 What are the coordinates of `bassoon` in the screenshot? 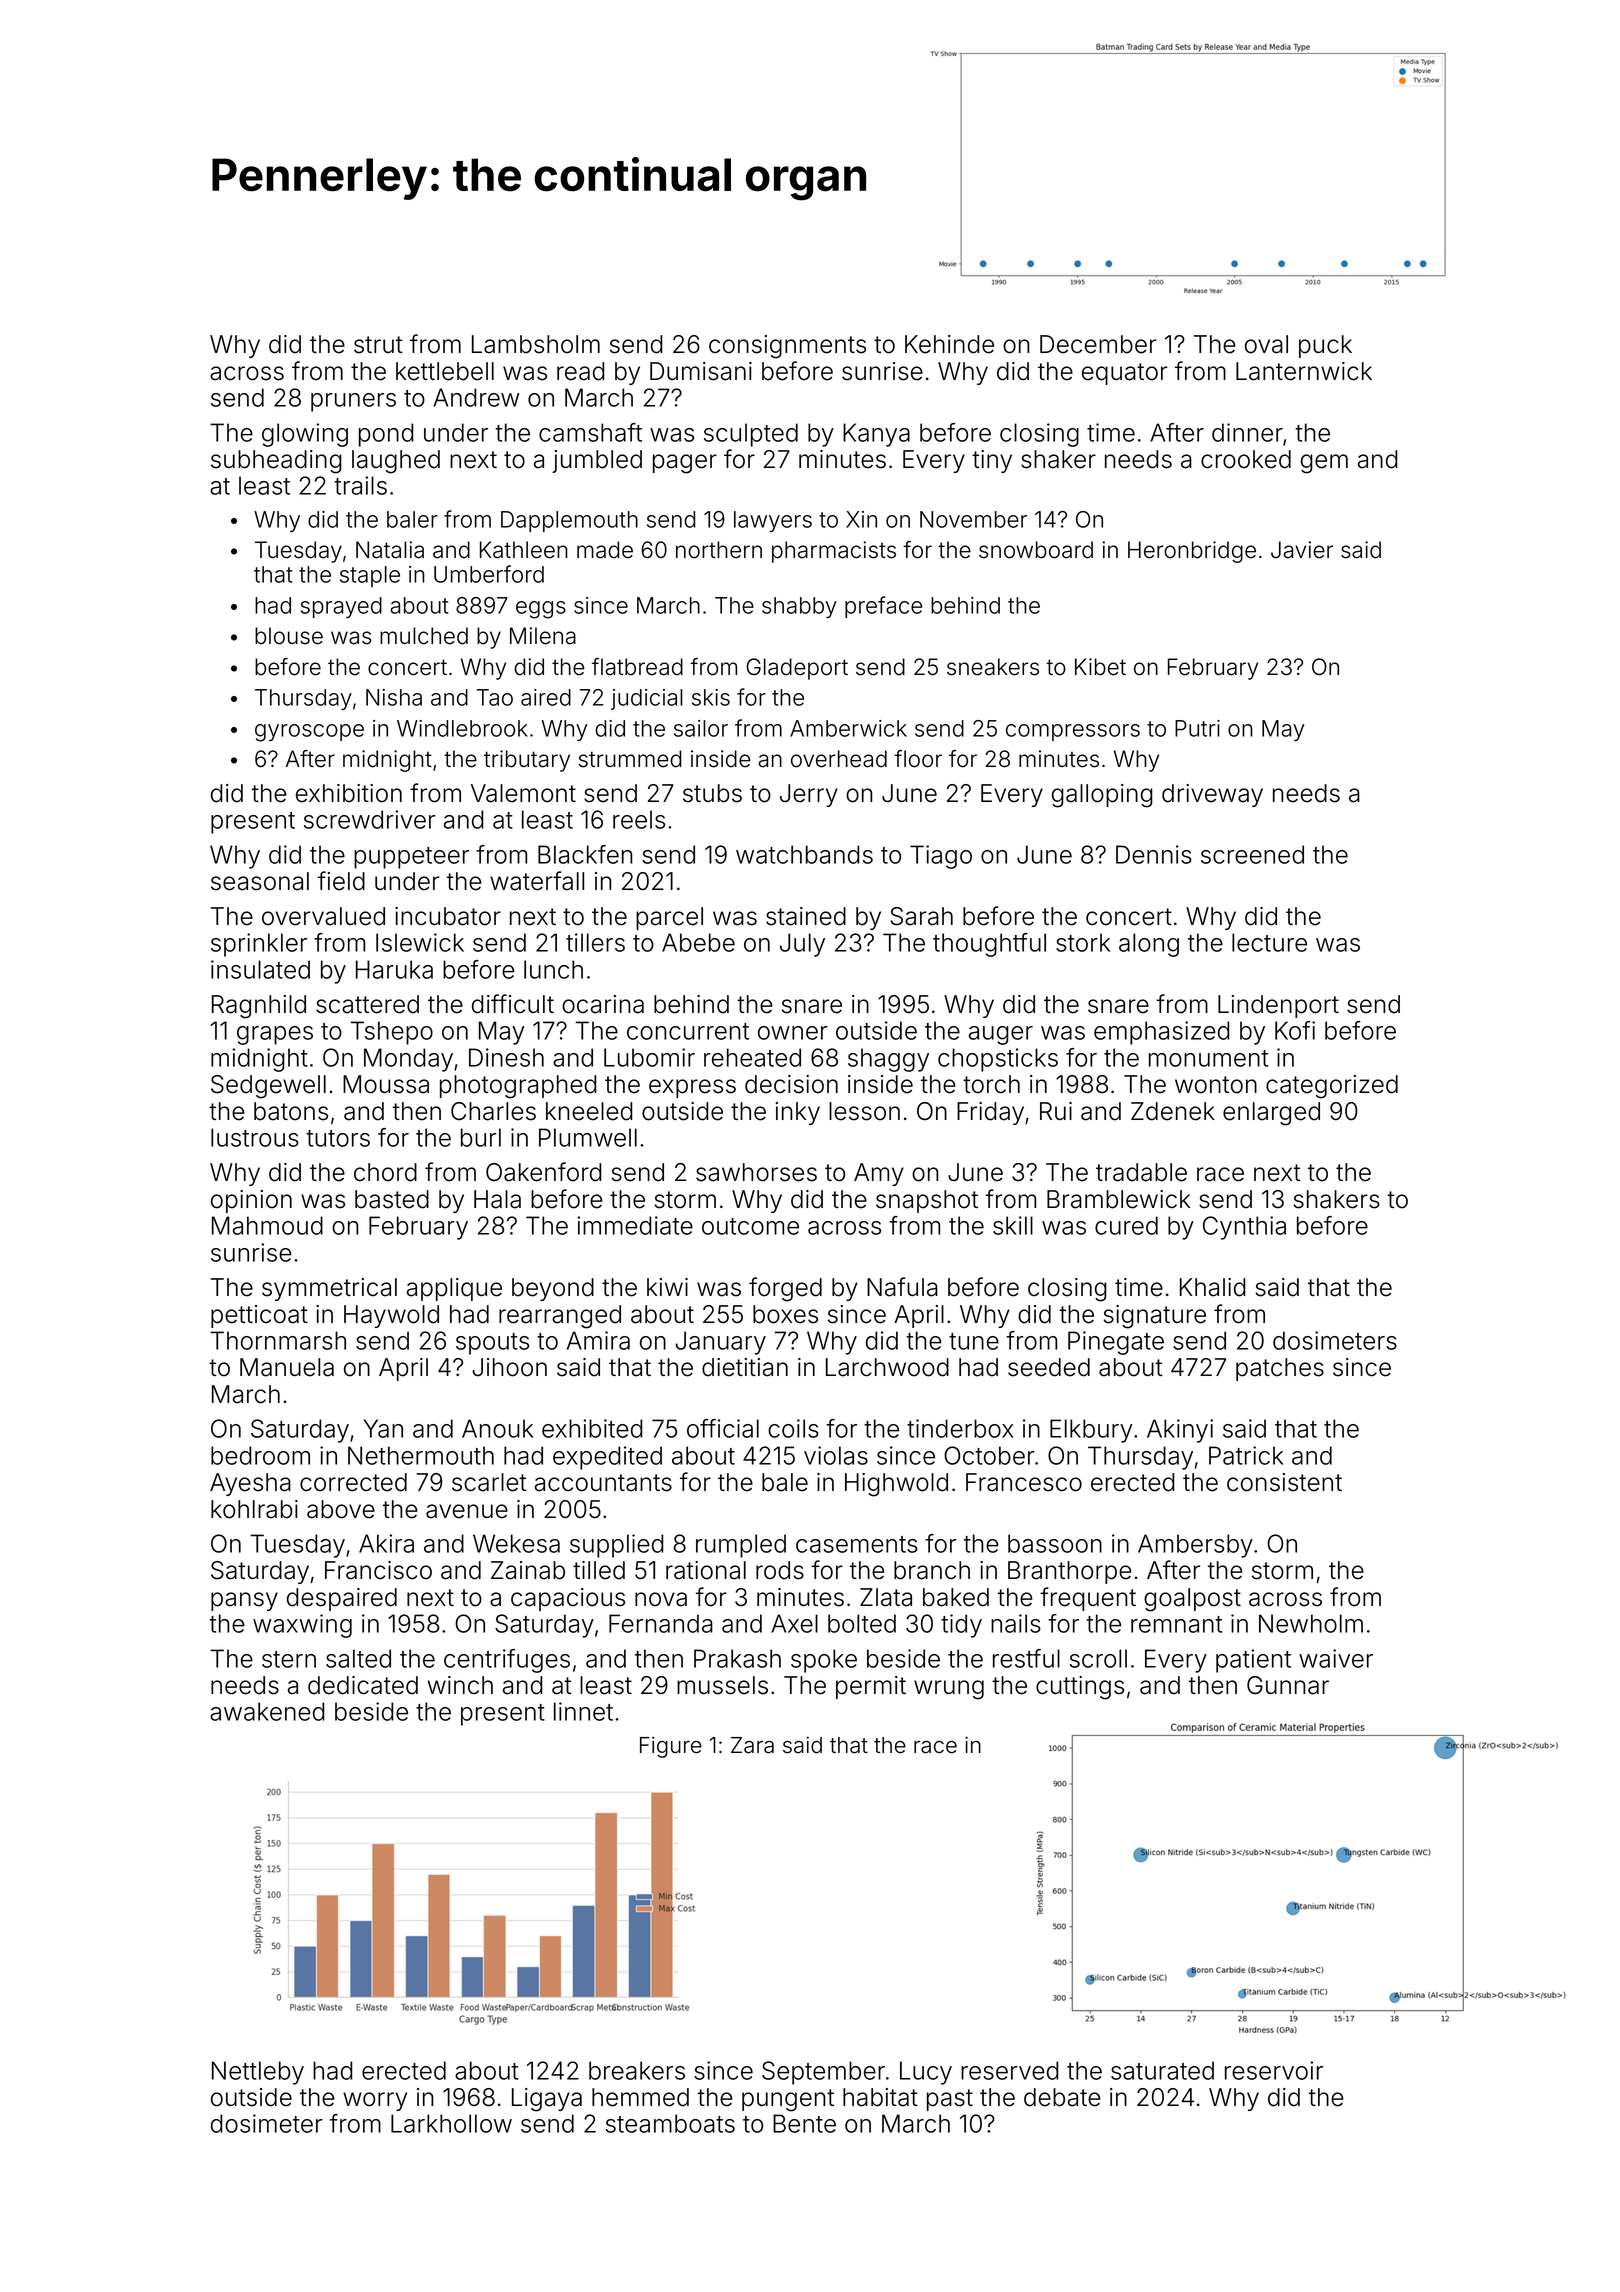 It's located at (1055, 1543).
